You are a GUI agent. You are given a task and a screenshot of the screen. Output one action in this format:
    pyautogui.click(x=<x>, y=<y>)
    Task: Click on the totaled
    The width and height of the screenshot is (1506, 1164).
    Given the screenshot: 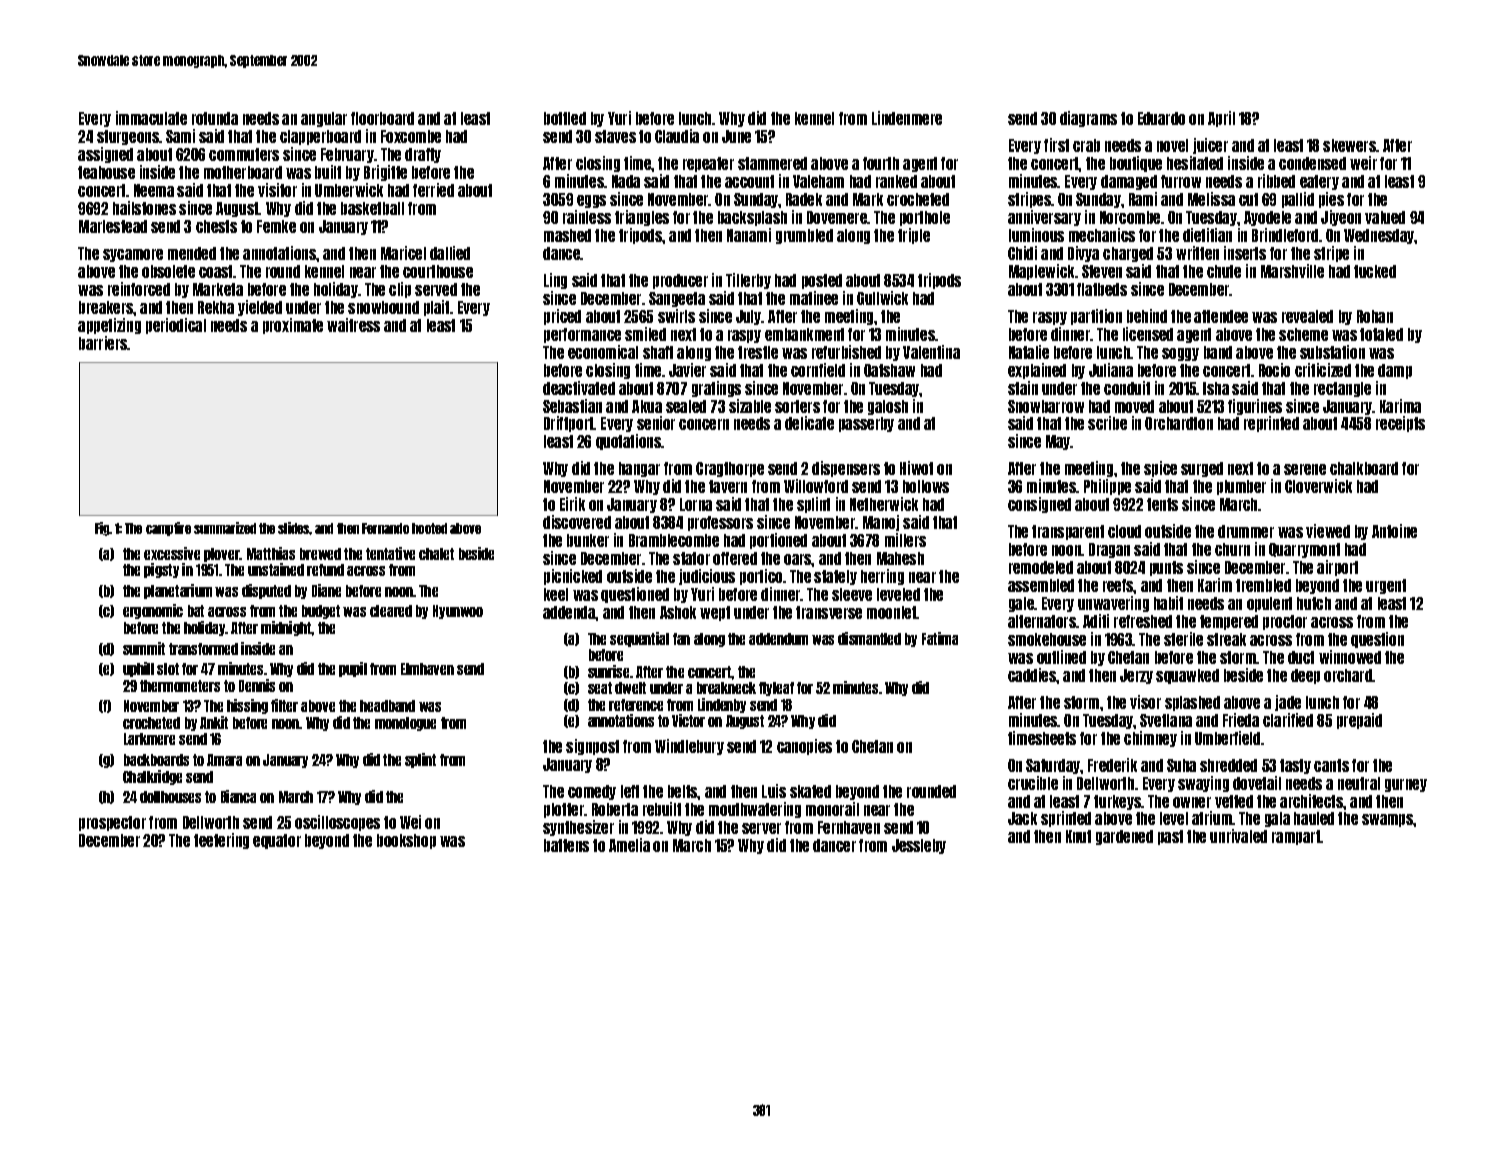 What is the action you would take?
    pyautogui.click(x=1381, y=334)
